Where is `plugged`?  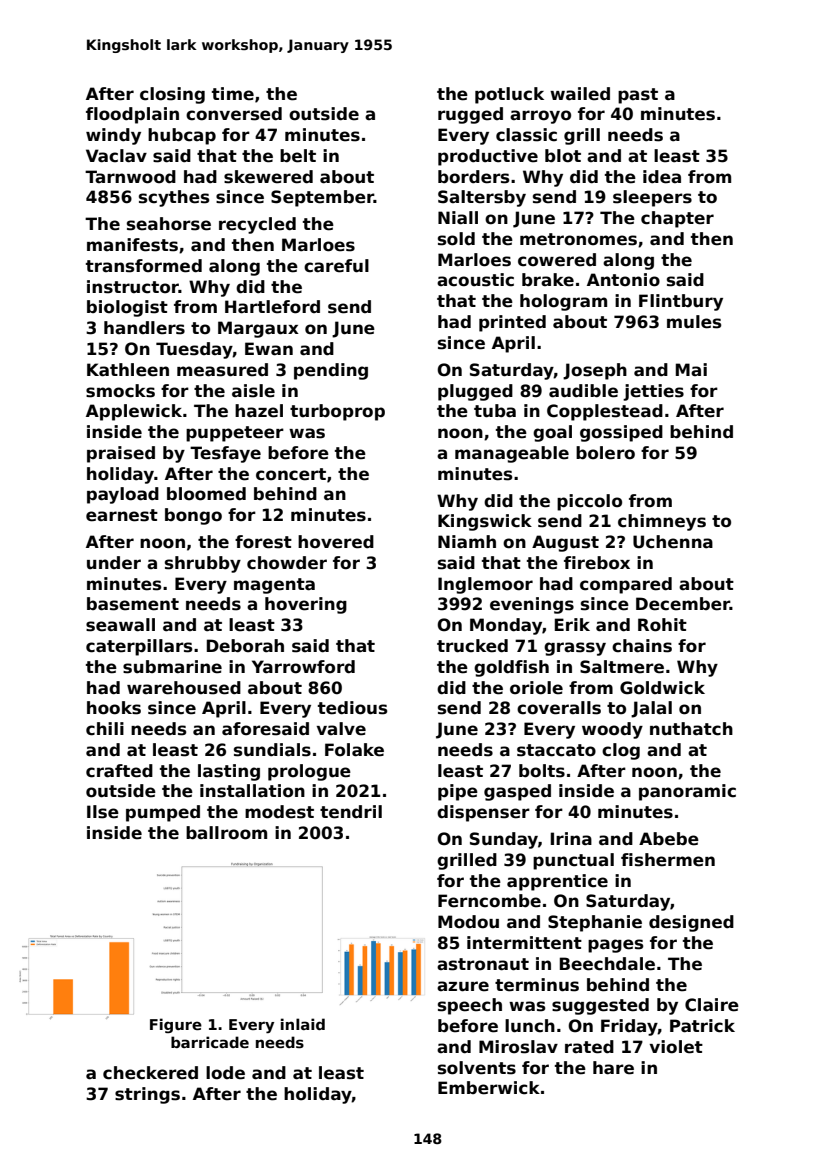
plugged is located at coordinates (475, 392).
